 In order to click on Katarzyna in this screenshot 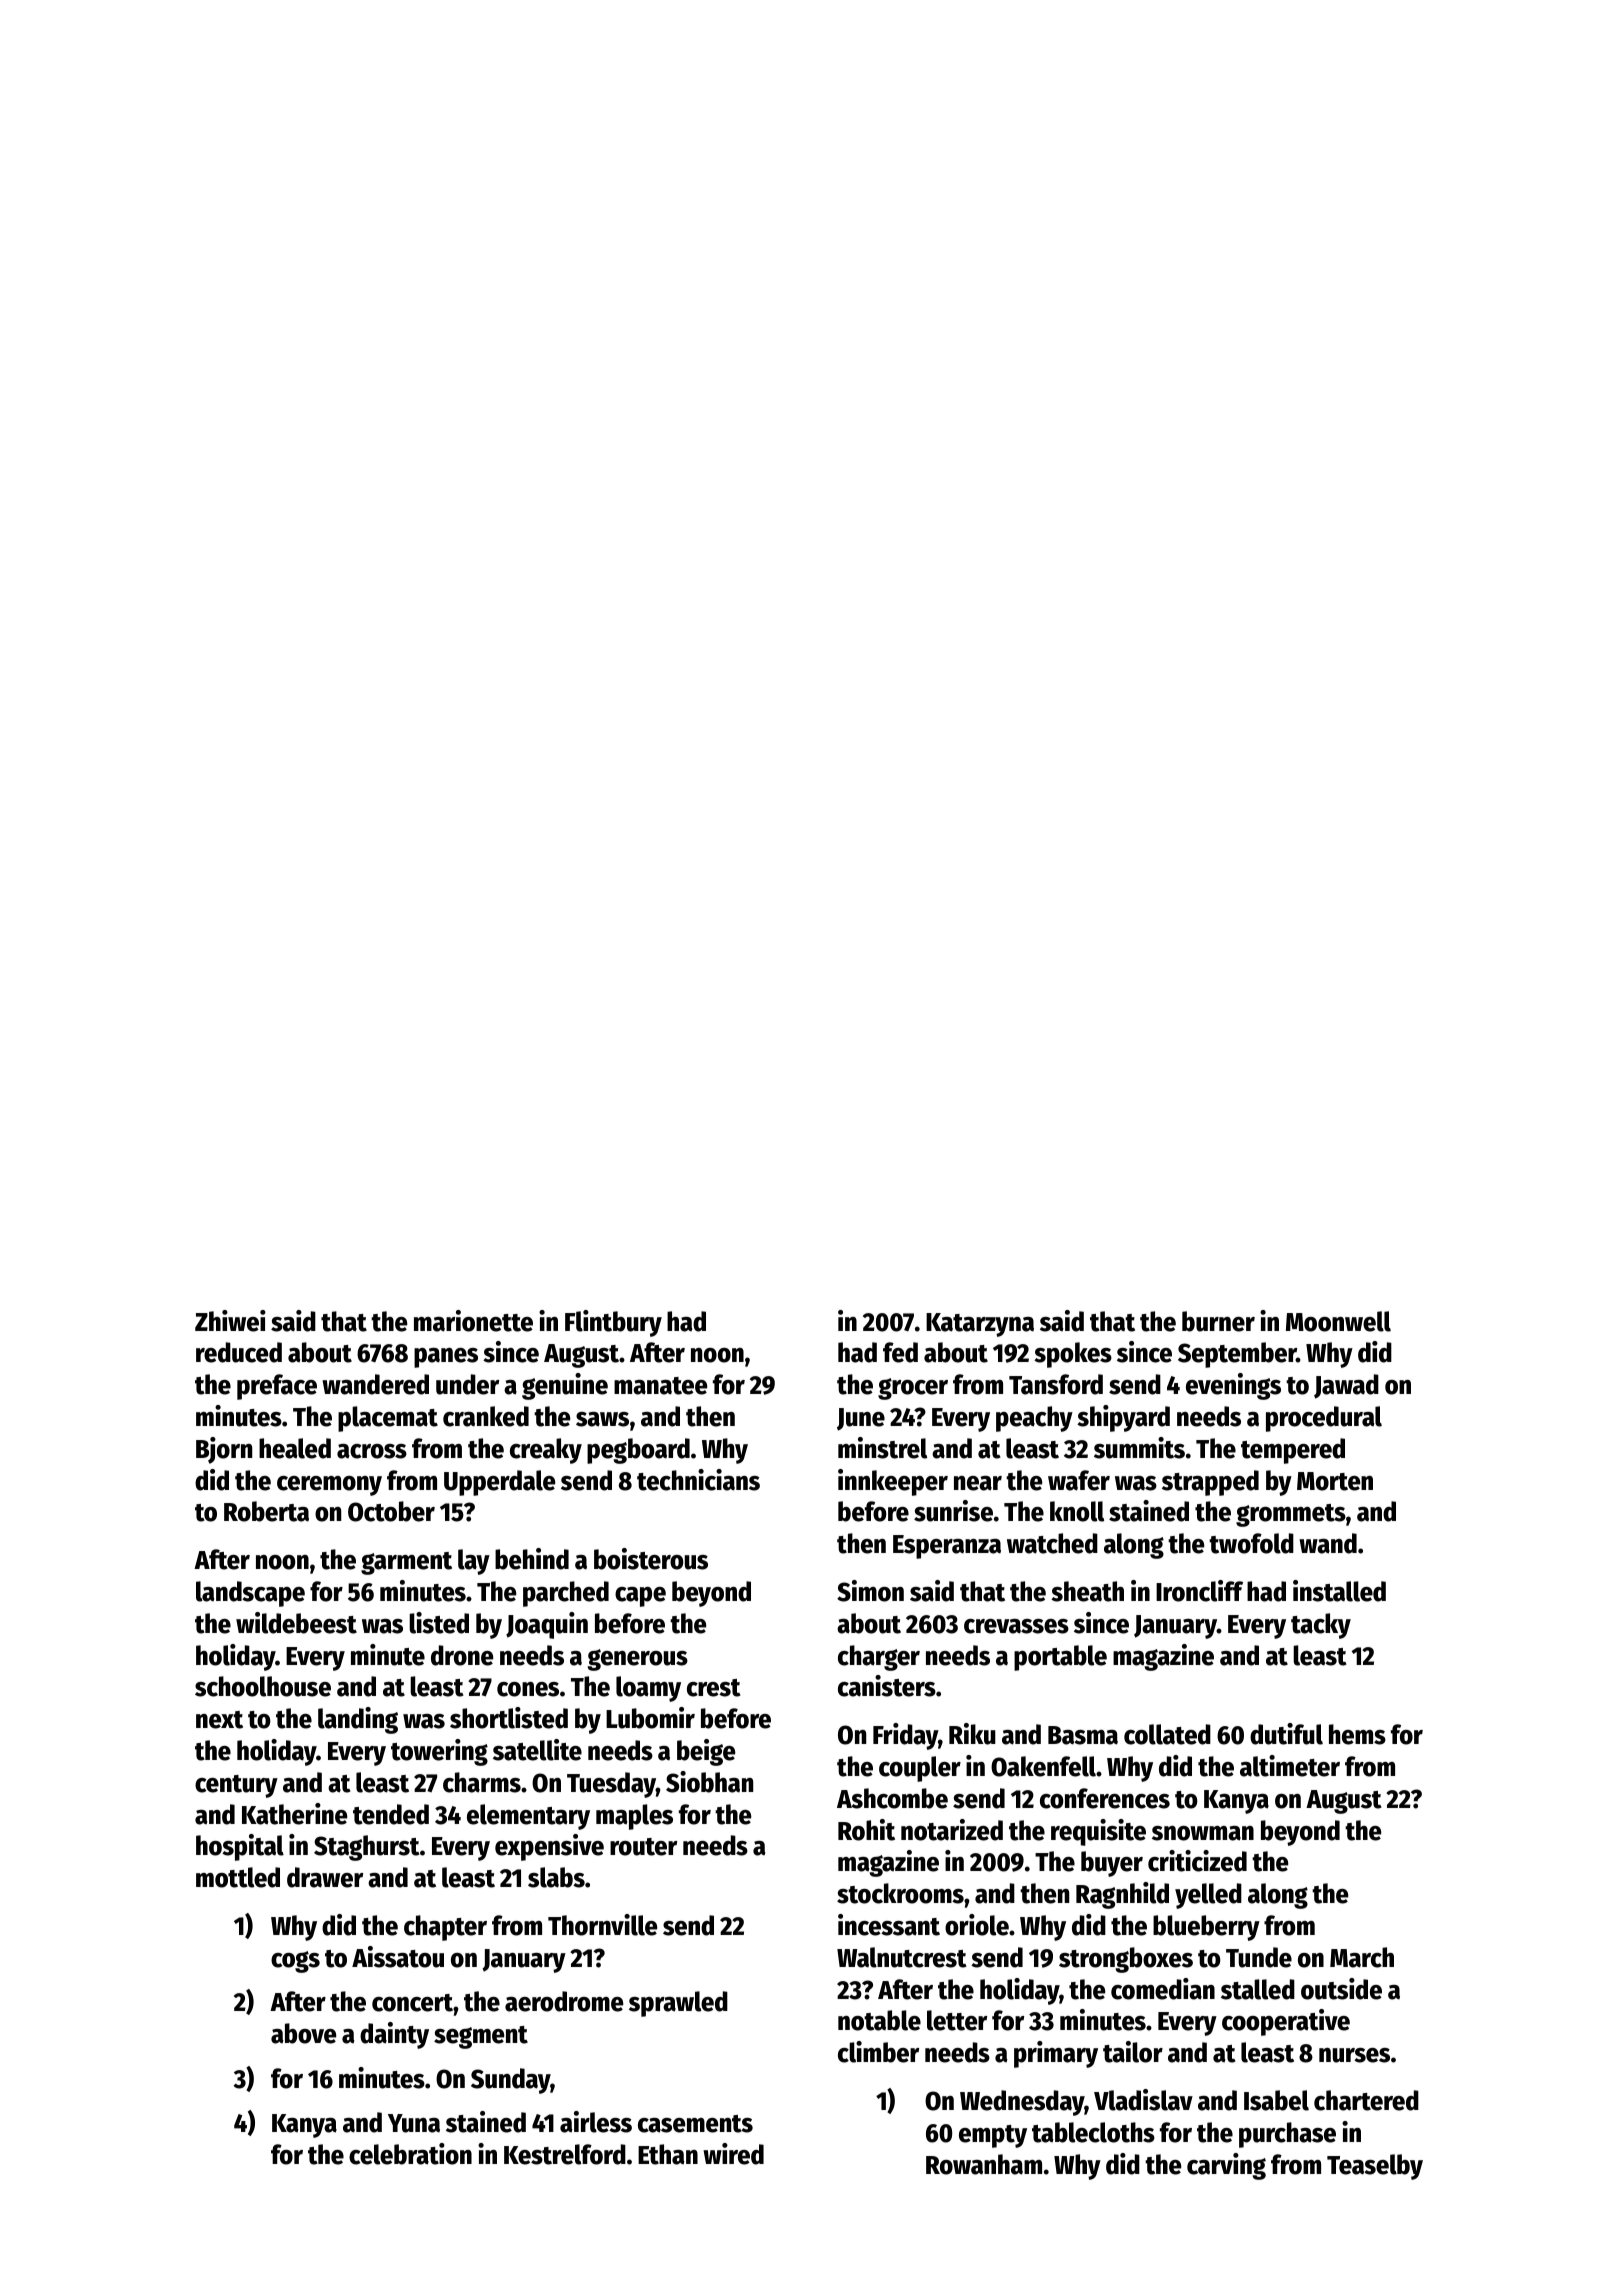, I will do `click(980, 1325)`.
